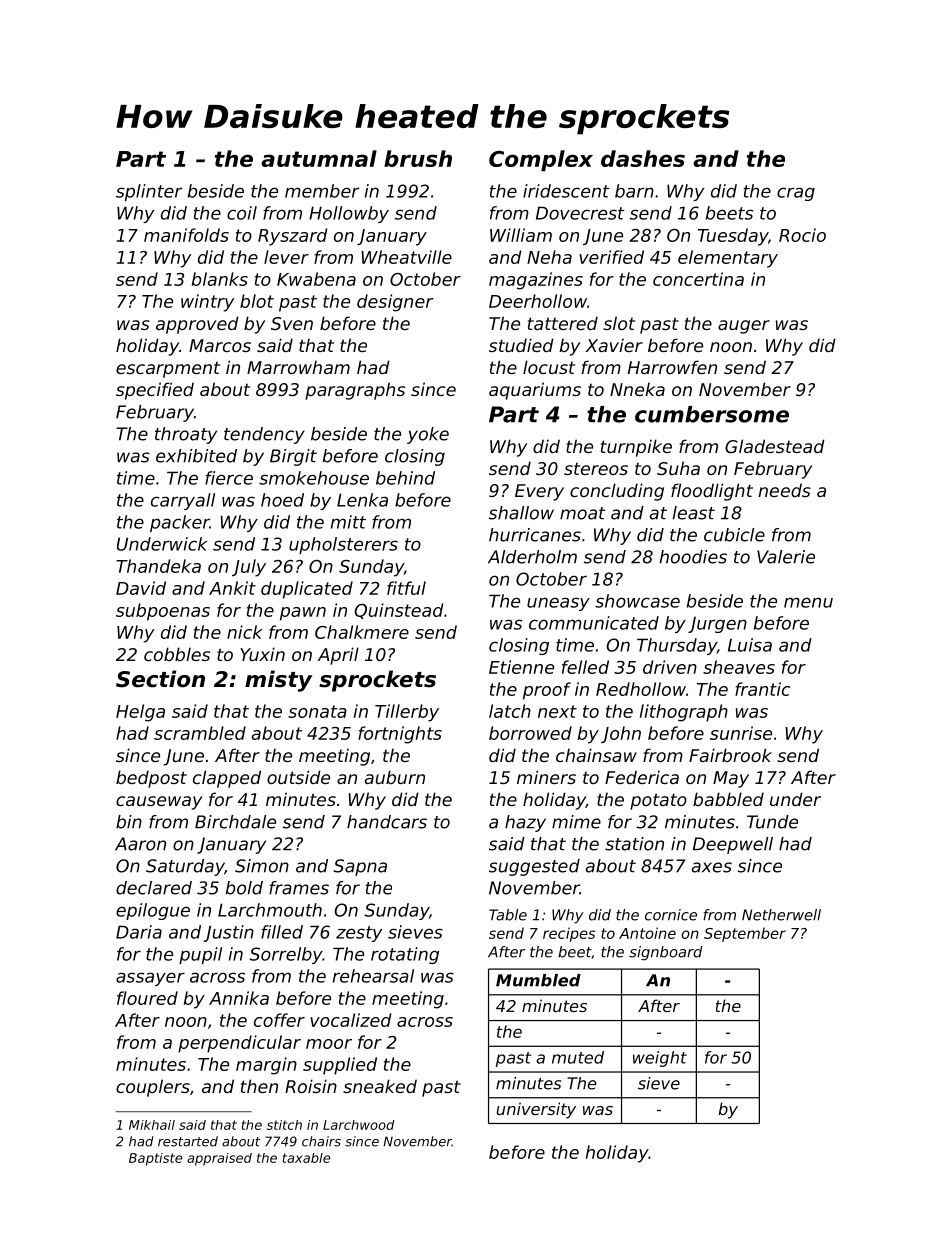 The image size is (952, 1233). Describe the element at coordinates (151, 779) in the screenshot. I see `bedpost` at that location.
